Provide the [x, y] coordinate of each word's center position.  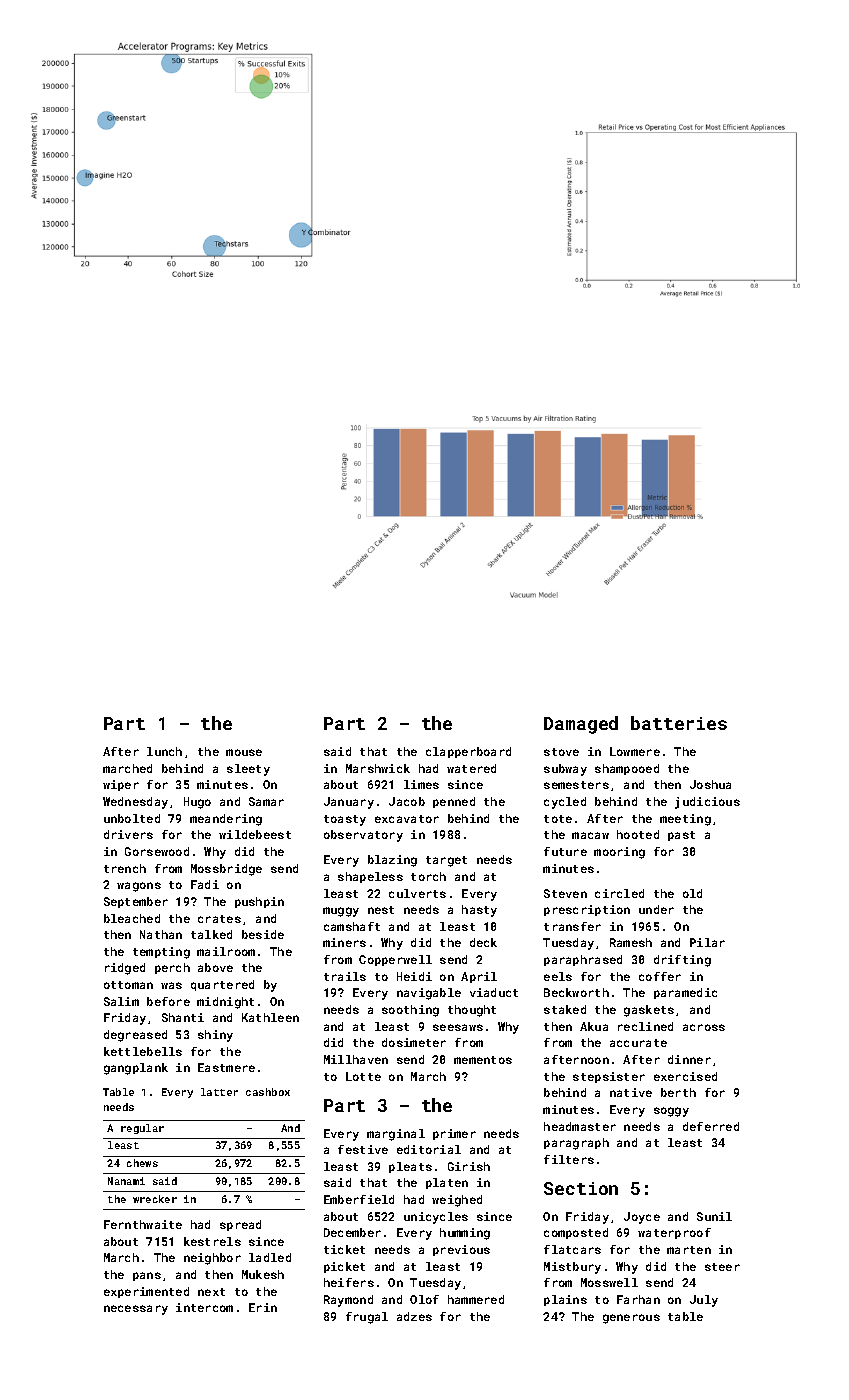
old [692, 893]
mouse [244, 752]
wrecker [155, 1199]
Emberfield [359, 1199]
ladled [270, 1257]
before [168, 1001]
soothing [410, 1011]
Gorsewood [157, 851]
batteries [679, 723]
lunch [164, 751]
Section [581, 1188]
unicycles [436, 1218]
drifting [682, 961]
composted [576, 1233]
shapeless [370, 877]
